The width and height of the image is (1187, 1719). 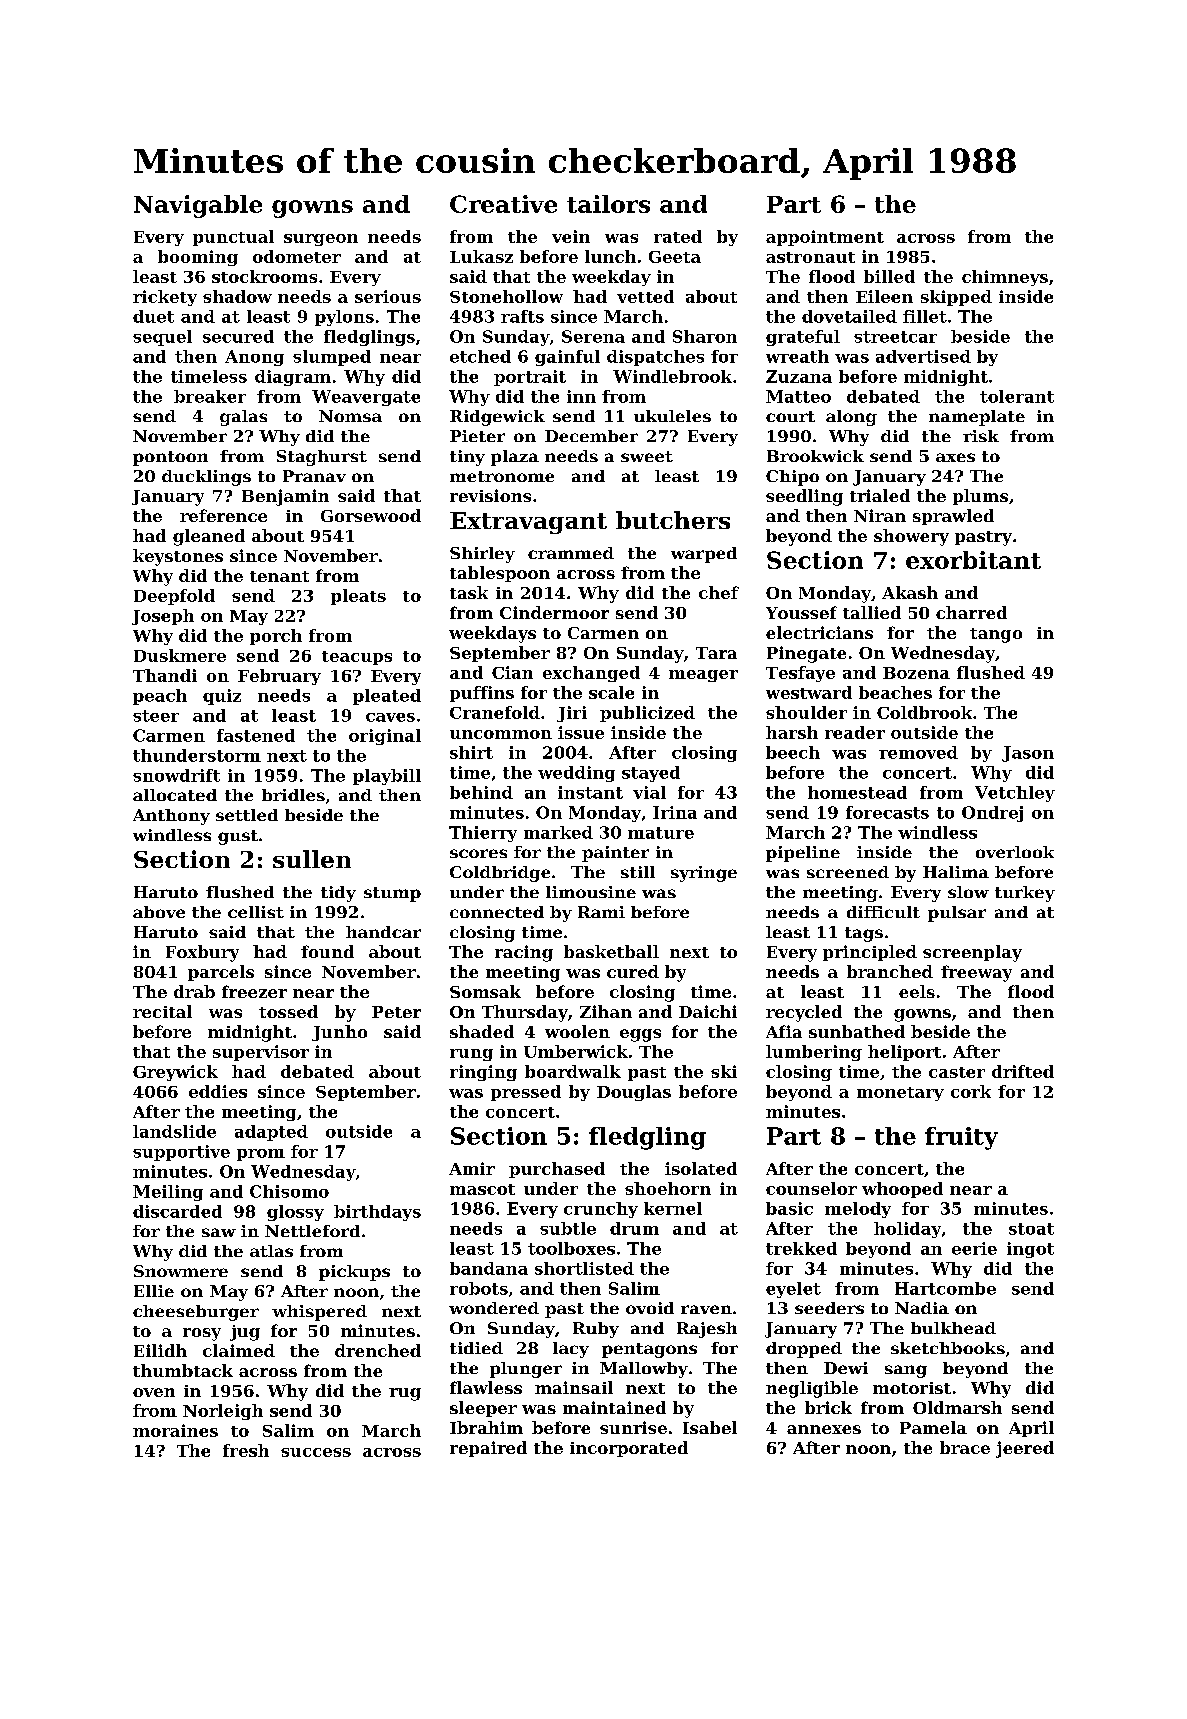 What do you see at coordinates (322, 458) in the image?
I see `Staghurst` at bounding box center [322, 458].
